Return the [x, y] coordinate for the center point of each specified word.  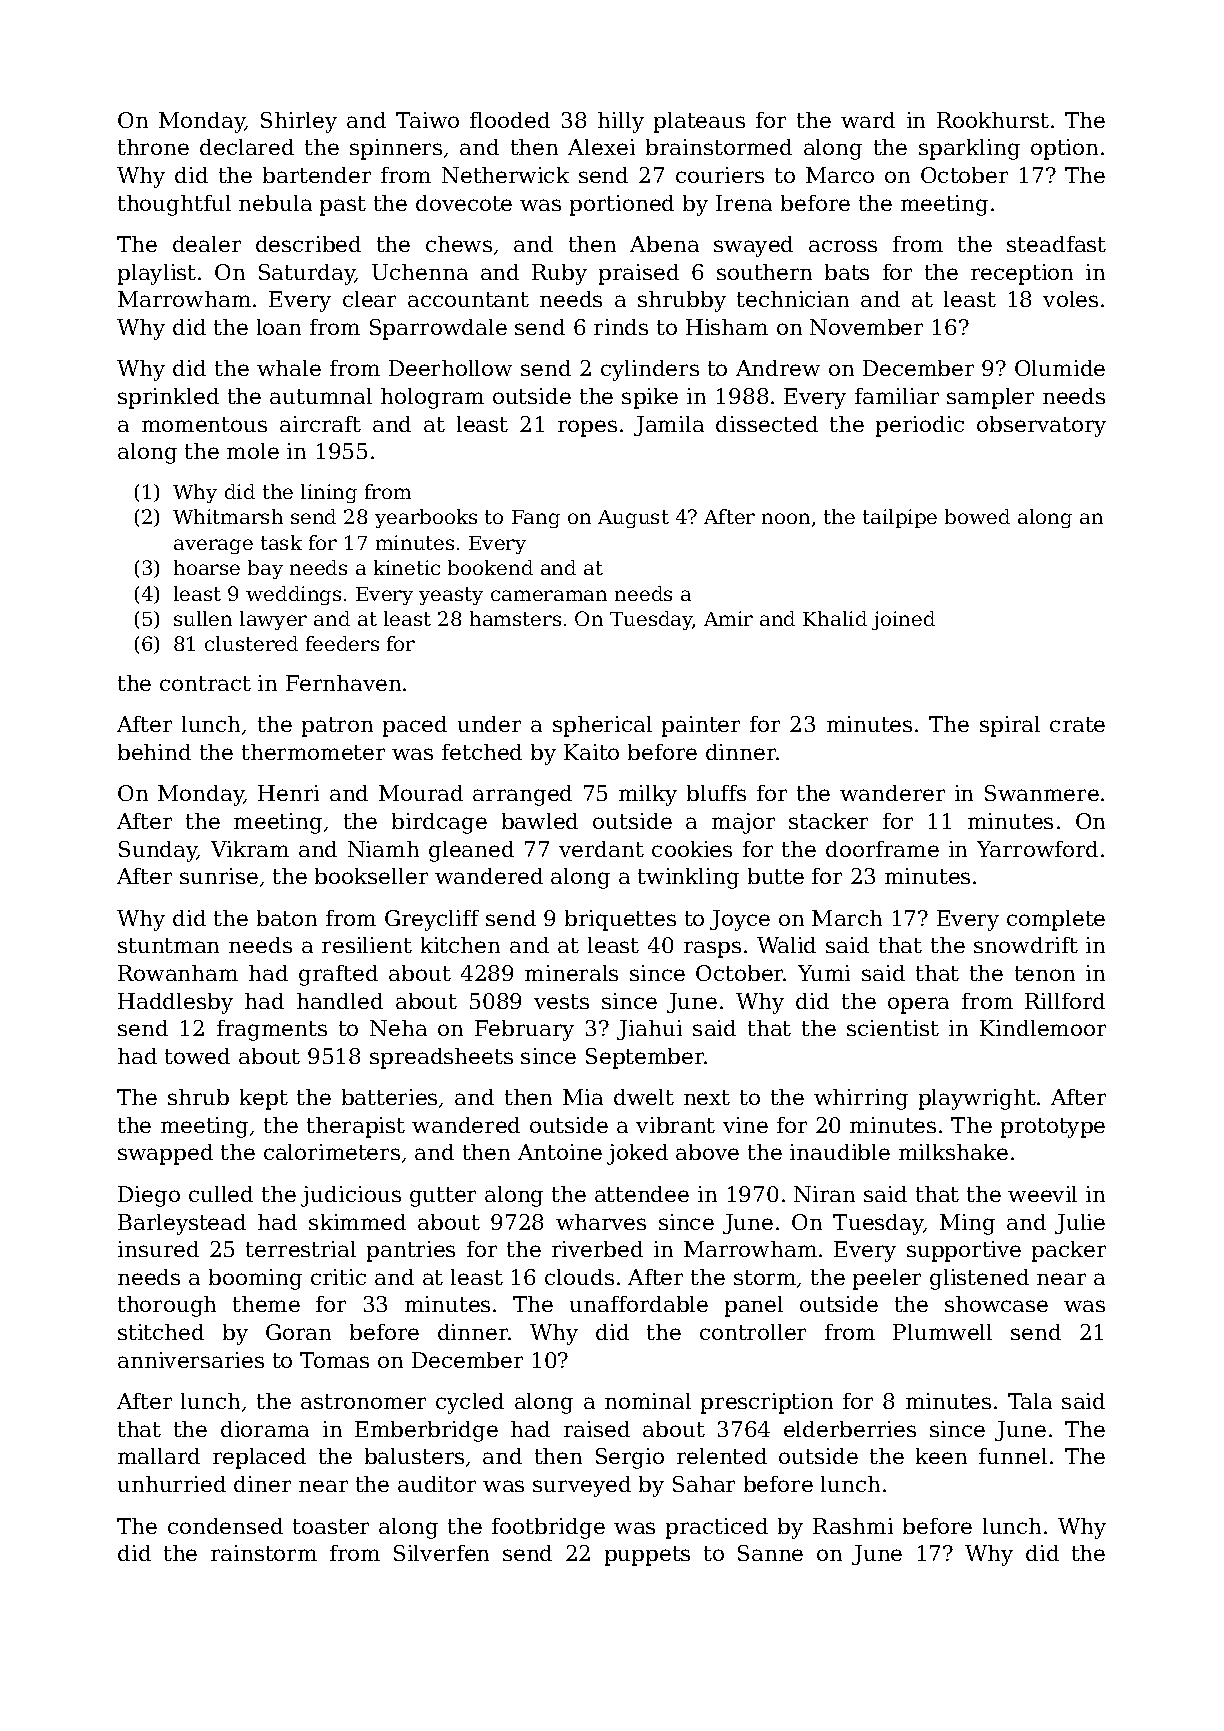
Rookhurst [993, 120]
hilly [621, 122]
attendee [642, 1194]
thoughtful [174, 205]
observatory [1041, 426]
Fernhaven [343, 683]
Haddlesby [175, 1003]
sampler [990, 398]
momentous [204, 424]
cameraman [549, 595]
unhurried [172, 1484]
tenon [1045, 973]
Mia [583, 1097]
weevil [1042, 1194]
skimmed [357, 1222]
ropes [587, 428]
